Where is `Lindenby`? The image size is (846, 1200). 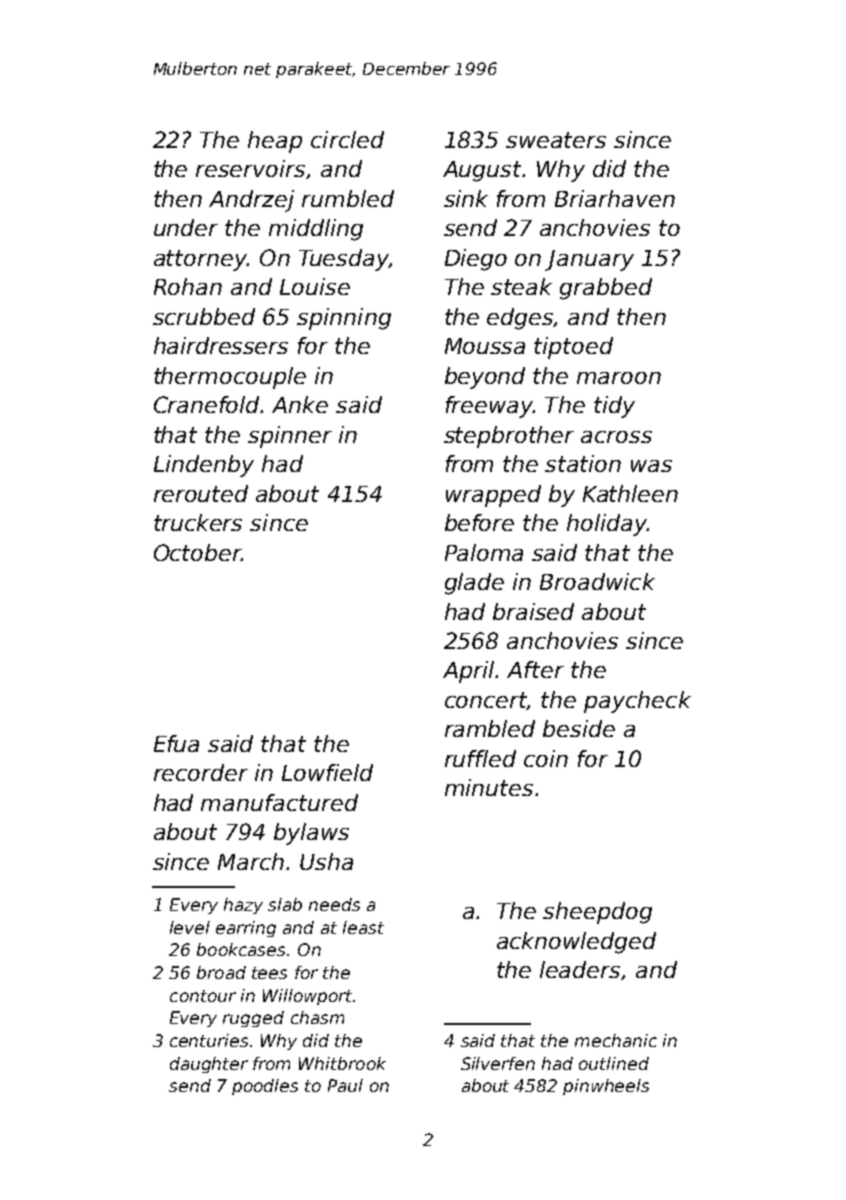
Lindenby is located at coordinates (204, 466).
